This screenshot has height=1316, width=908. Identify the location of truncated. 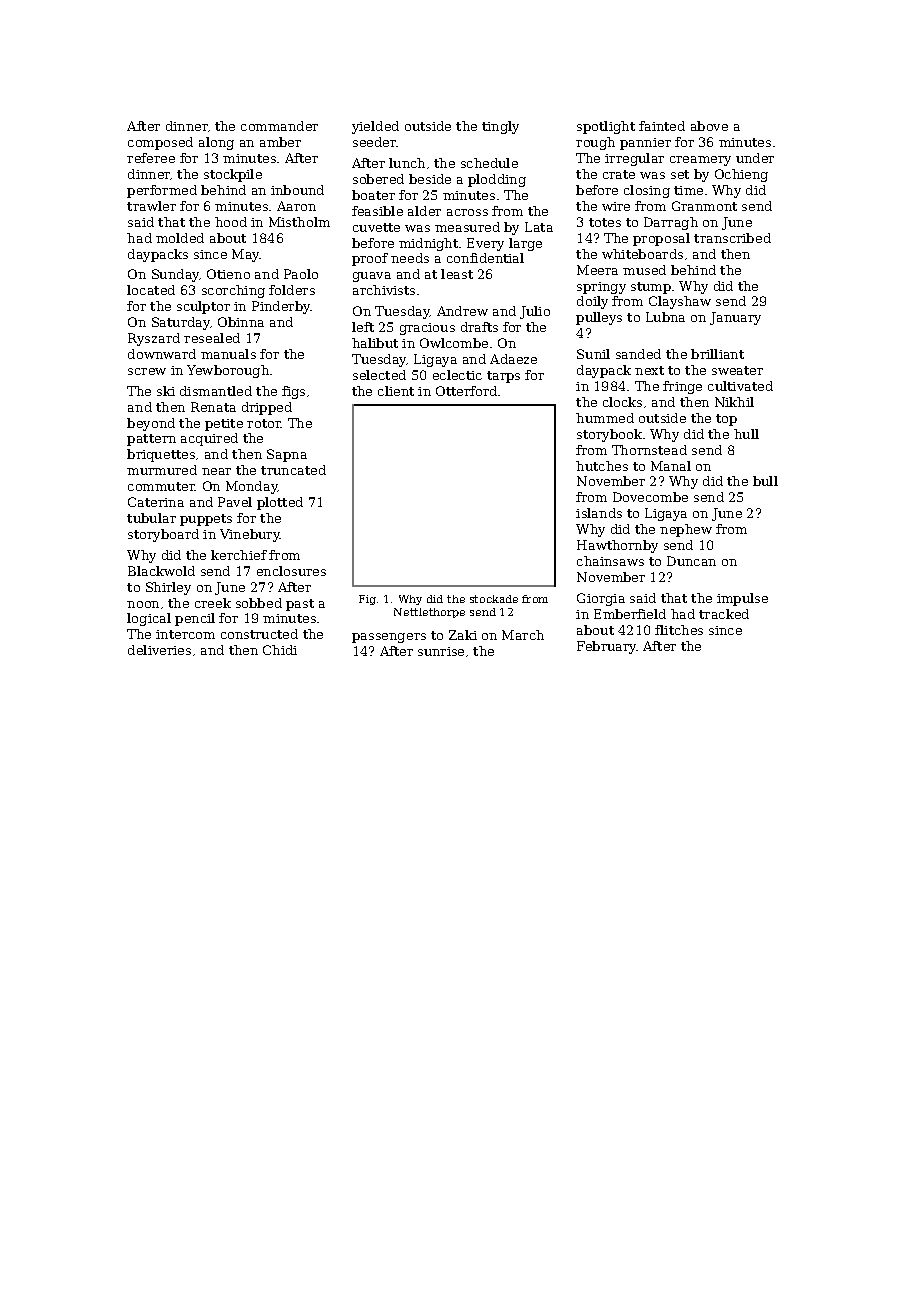
(293, 470).
